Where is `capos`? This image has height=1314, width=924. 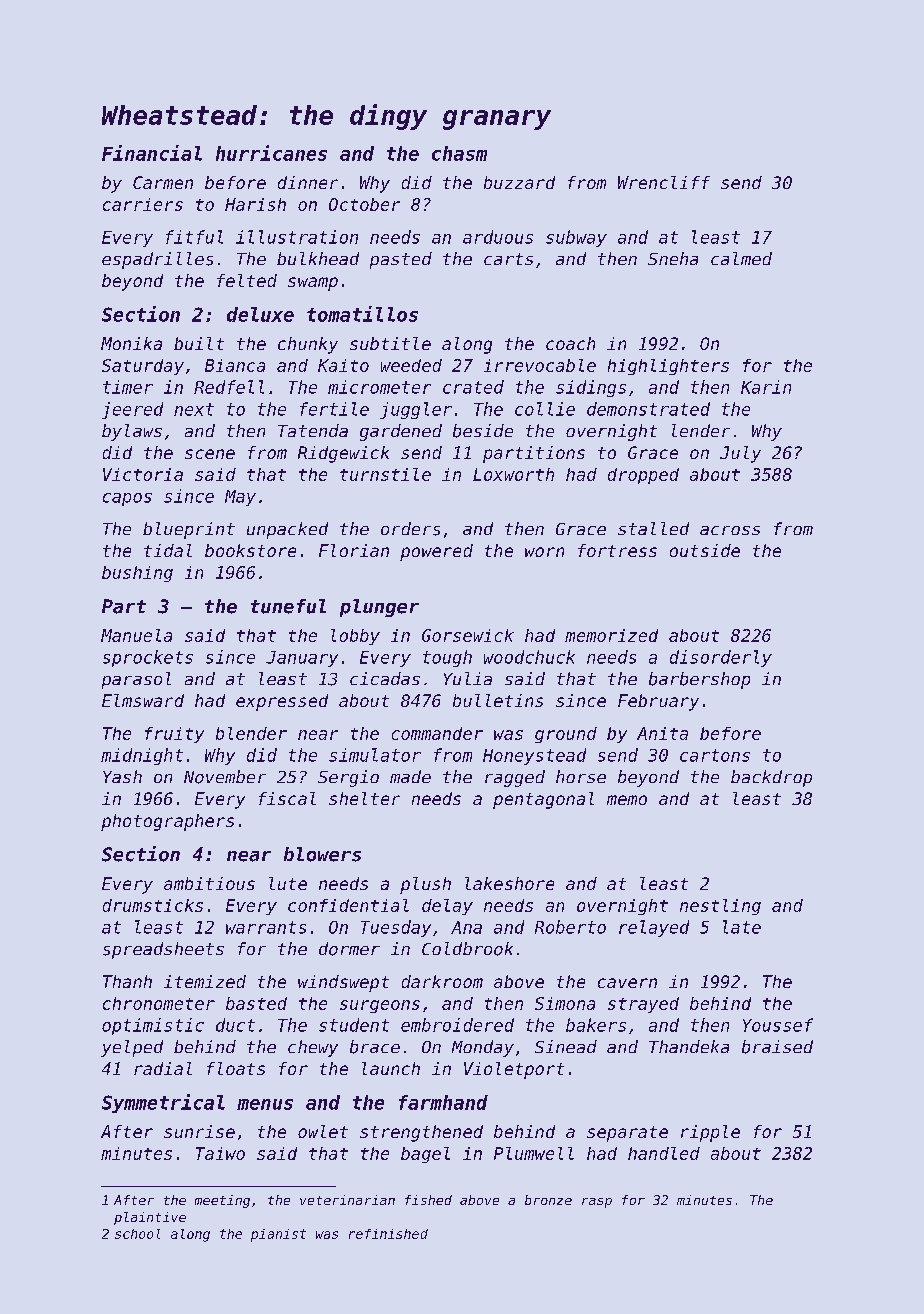
capos is located at coordinates (127, 499).
